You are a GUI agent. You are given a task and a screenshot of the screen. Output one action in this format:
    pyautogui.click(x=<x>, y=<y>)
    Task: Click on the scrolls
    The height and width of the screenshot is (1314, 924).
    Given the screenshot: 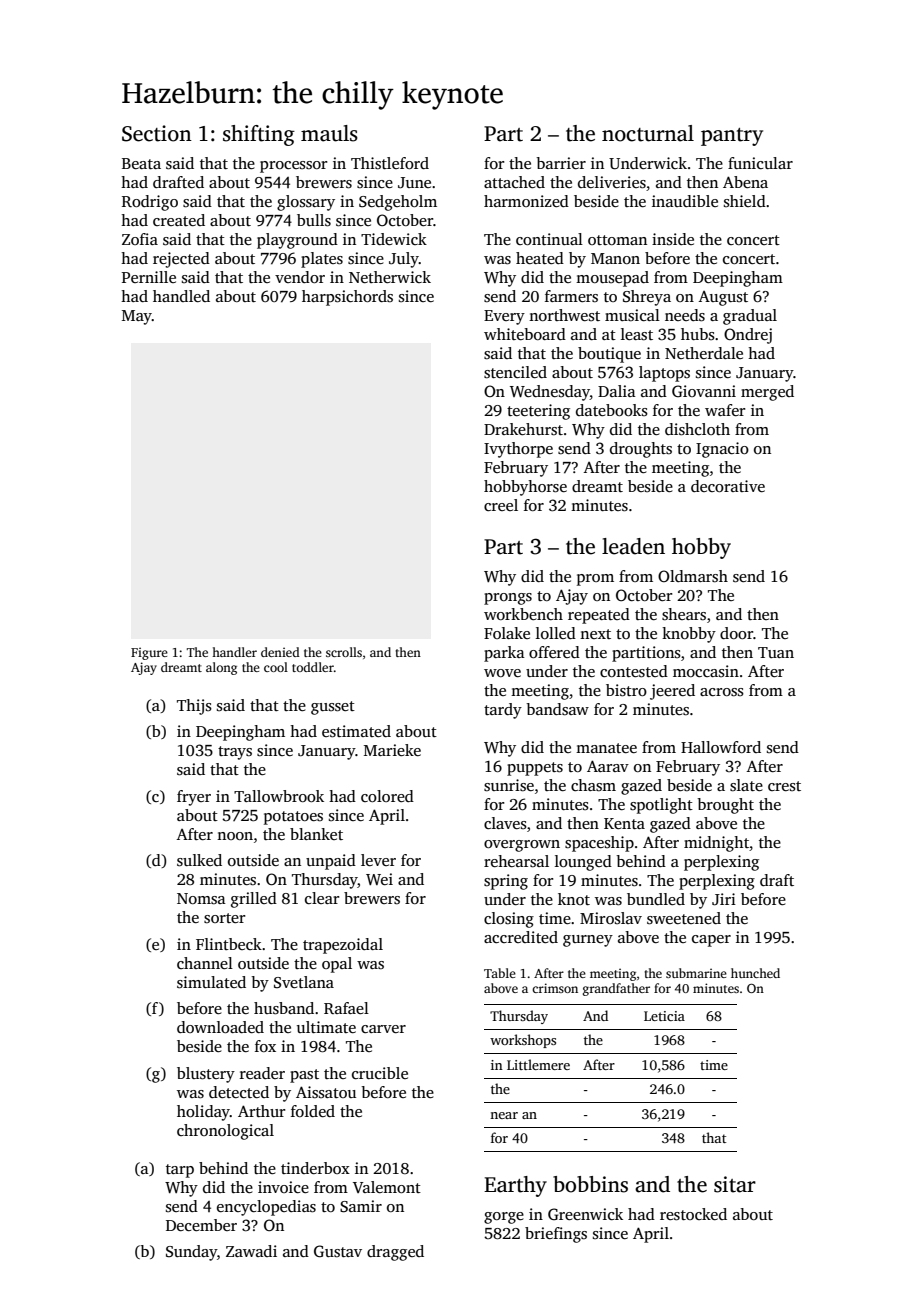 What is the action you would take?
    pyautogui.click(x=344, y=652)
